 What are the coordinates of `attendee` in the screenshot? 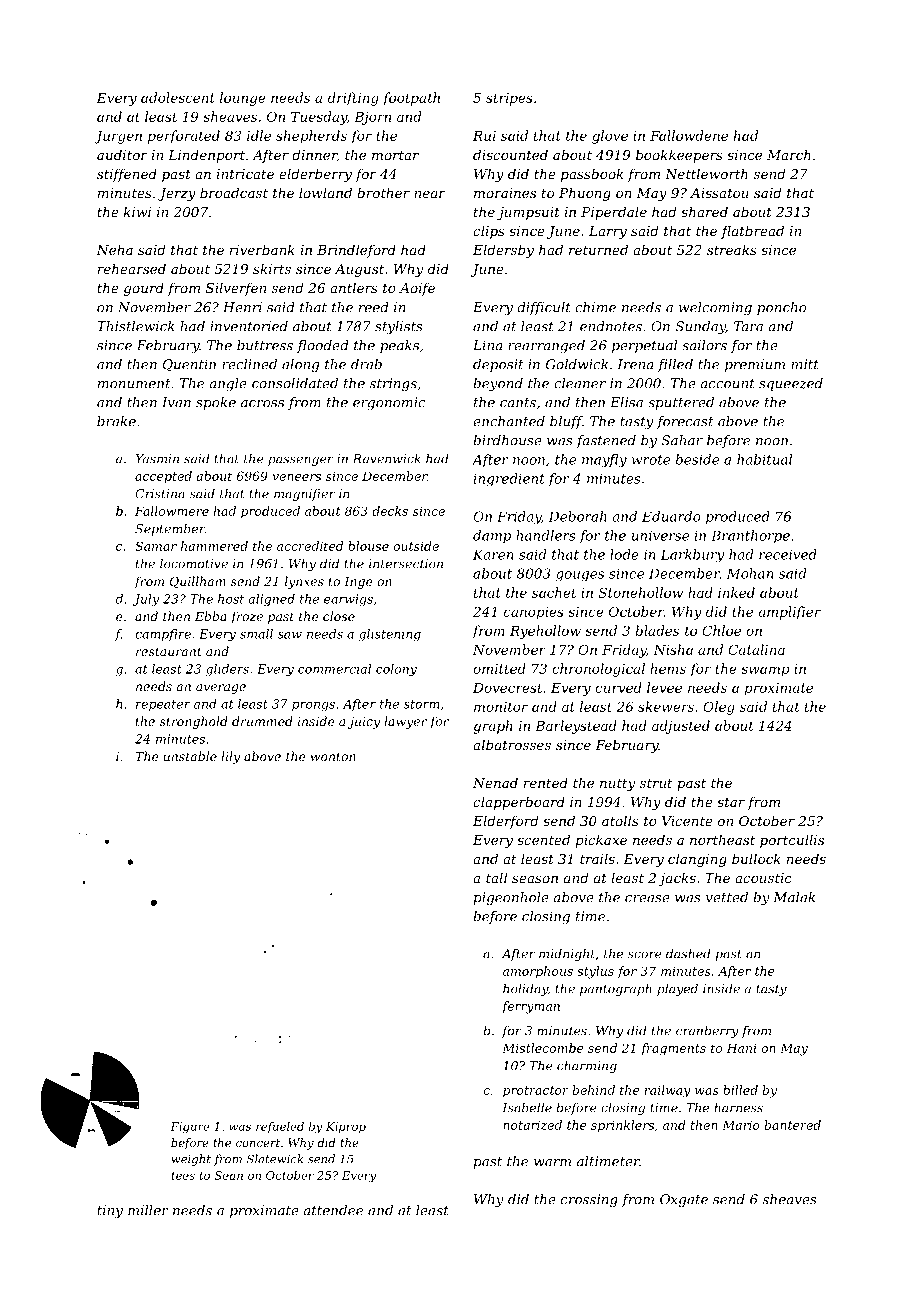 It's located at (333, 1210).
